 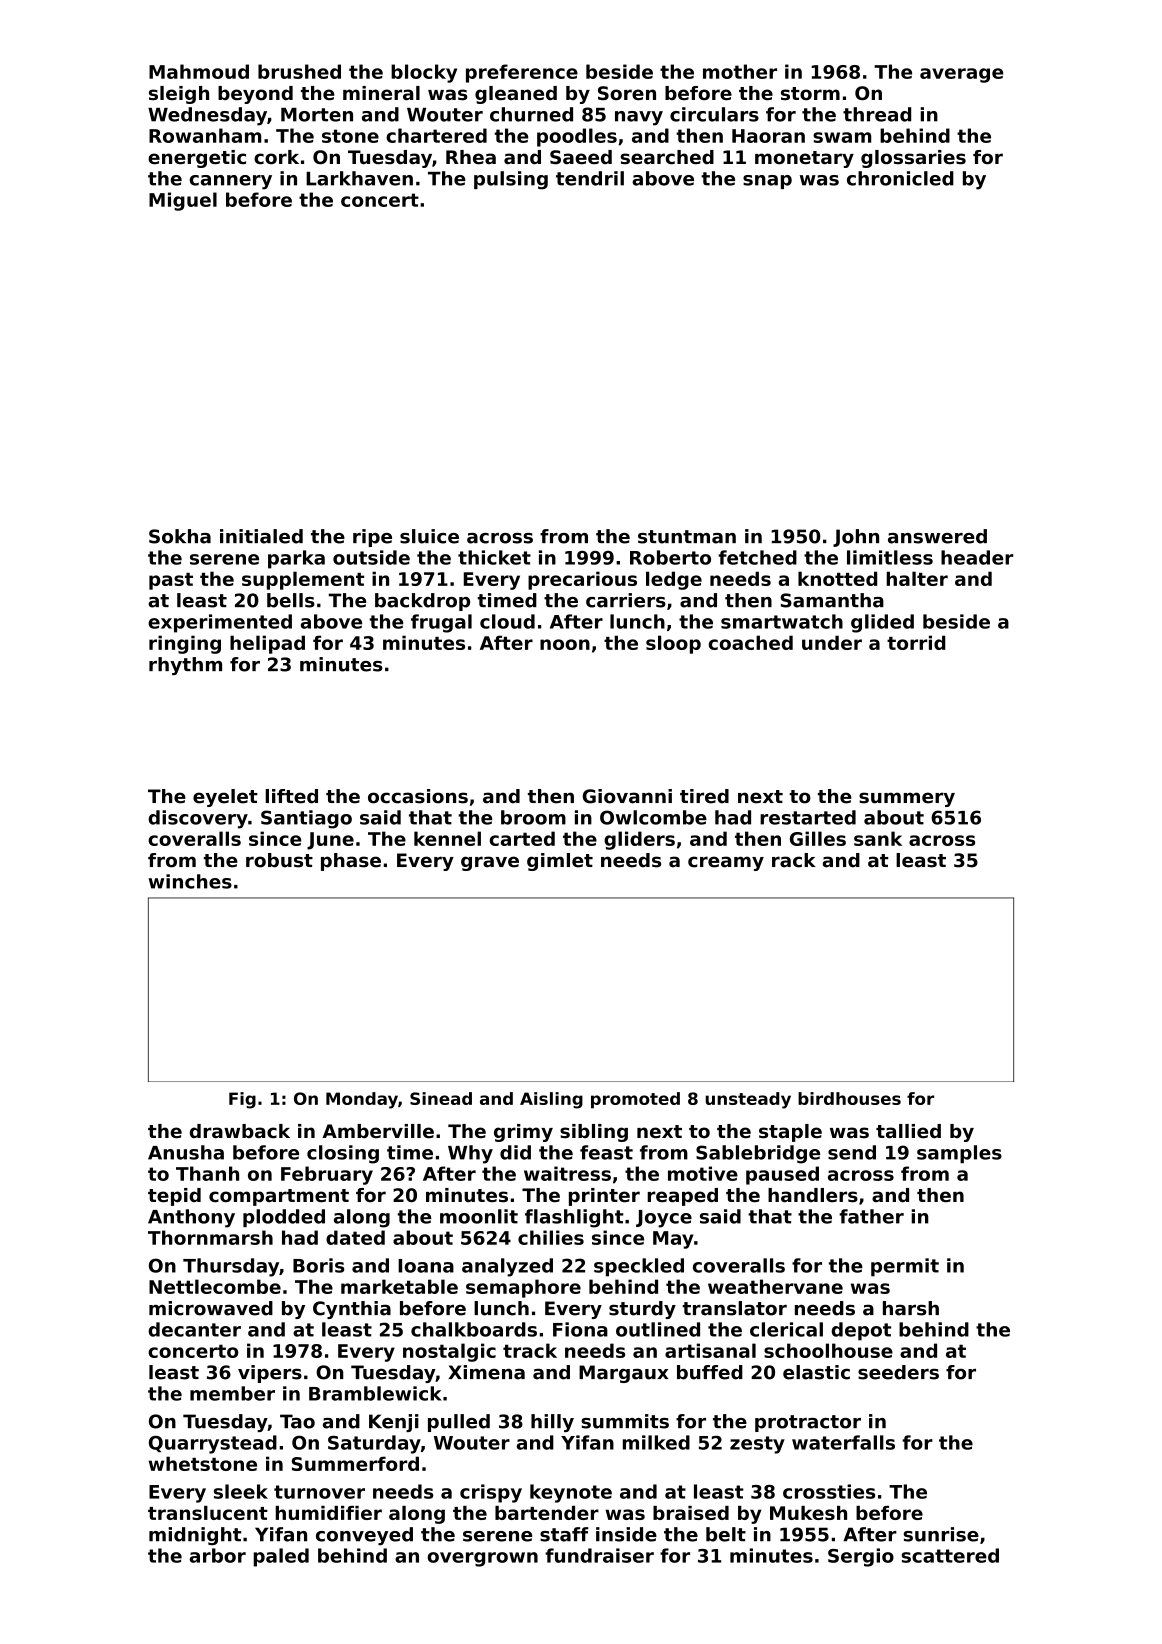 What do you see at coordinates (303, 580) in the image?
I see `supplement` at bounding box center [303, 580].
